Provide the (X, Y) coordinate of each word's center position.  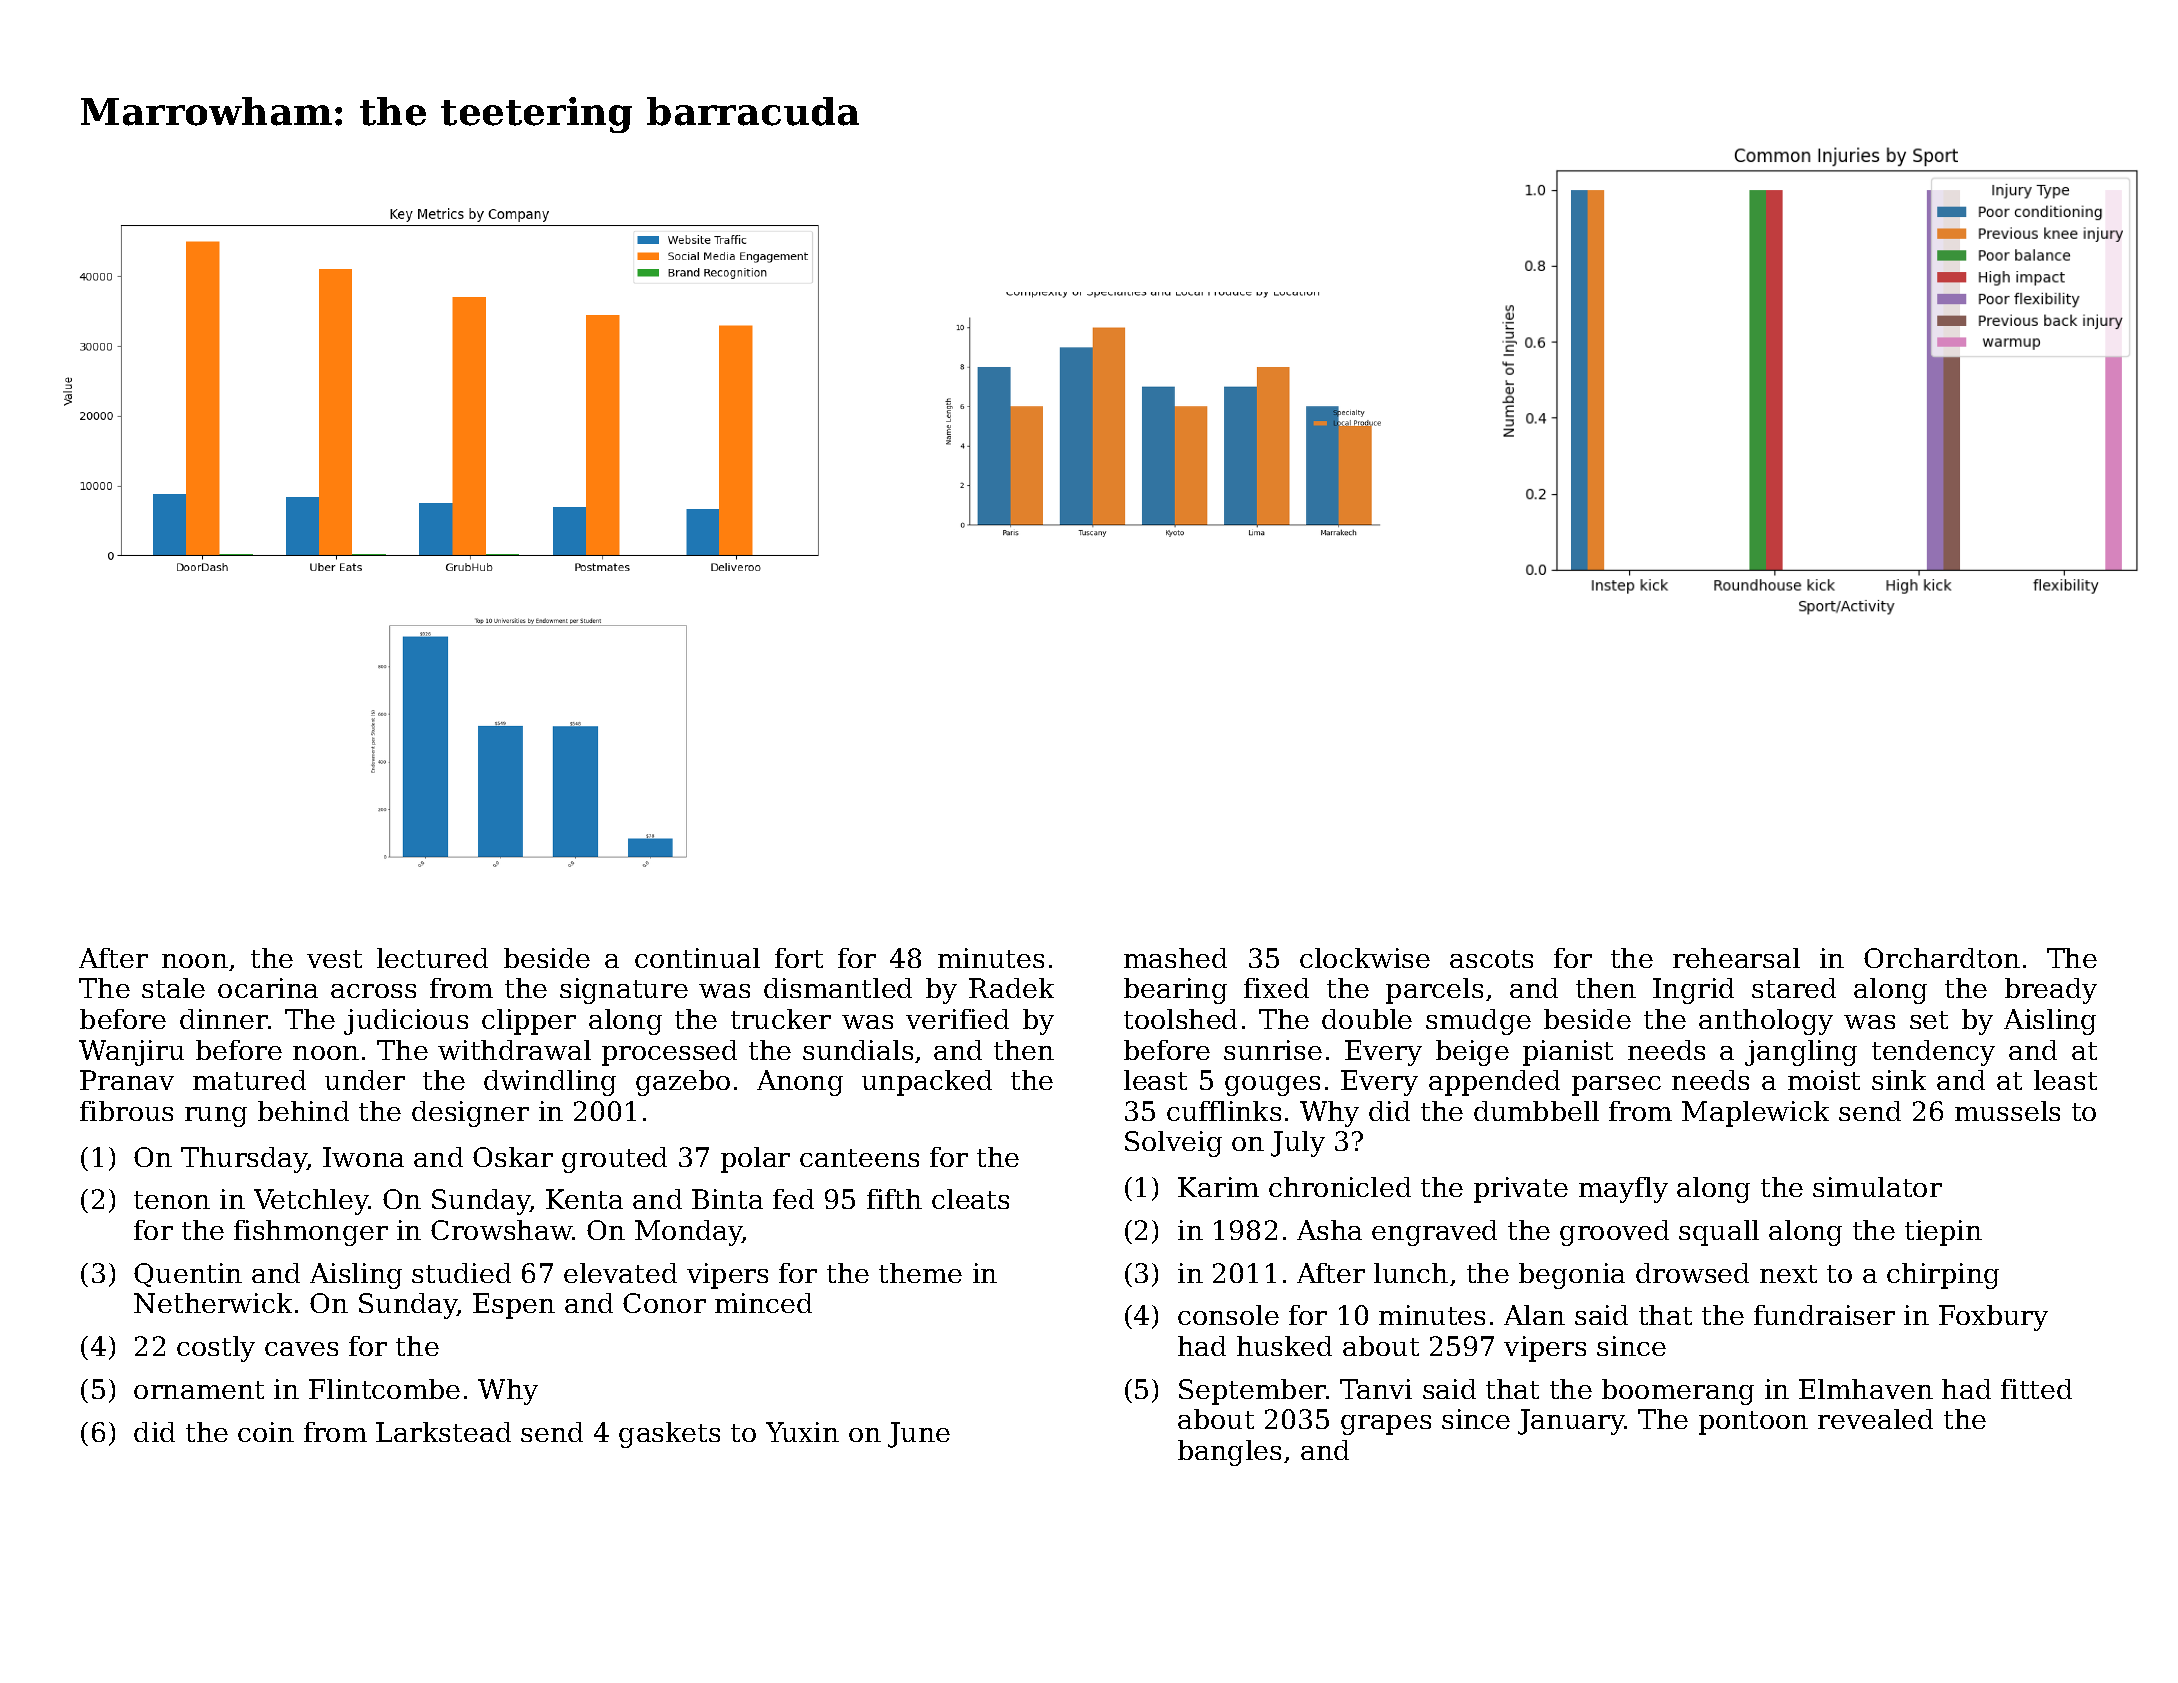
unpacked (927, 1083)
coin (266, 1432)
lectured (432, 958)
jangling (1801, 1053)
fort (799, 958)
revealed (1875, 1419)
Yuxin (802, 1432)
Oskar (513, 1157)
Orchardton (1942, 958)
